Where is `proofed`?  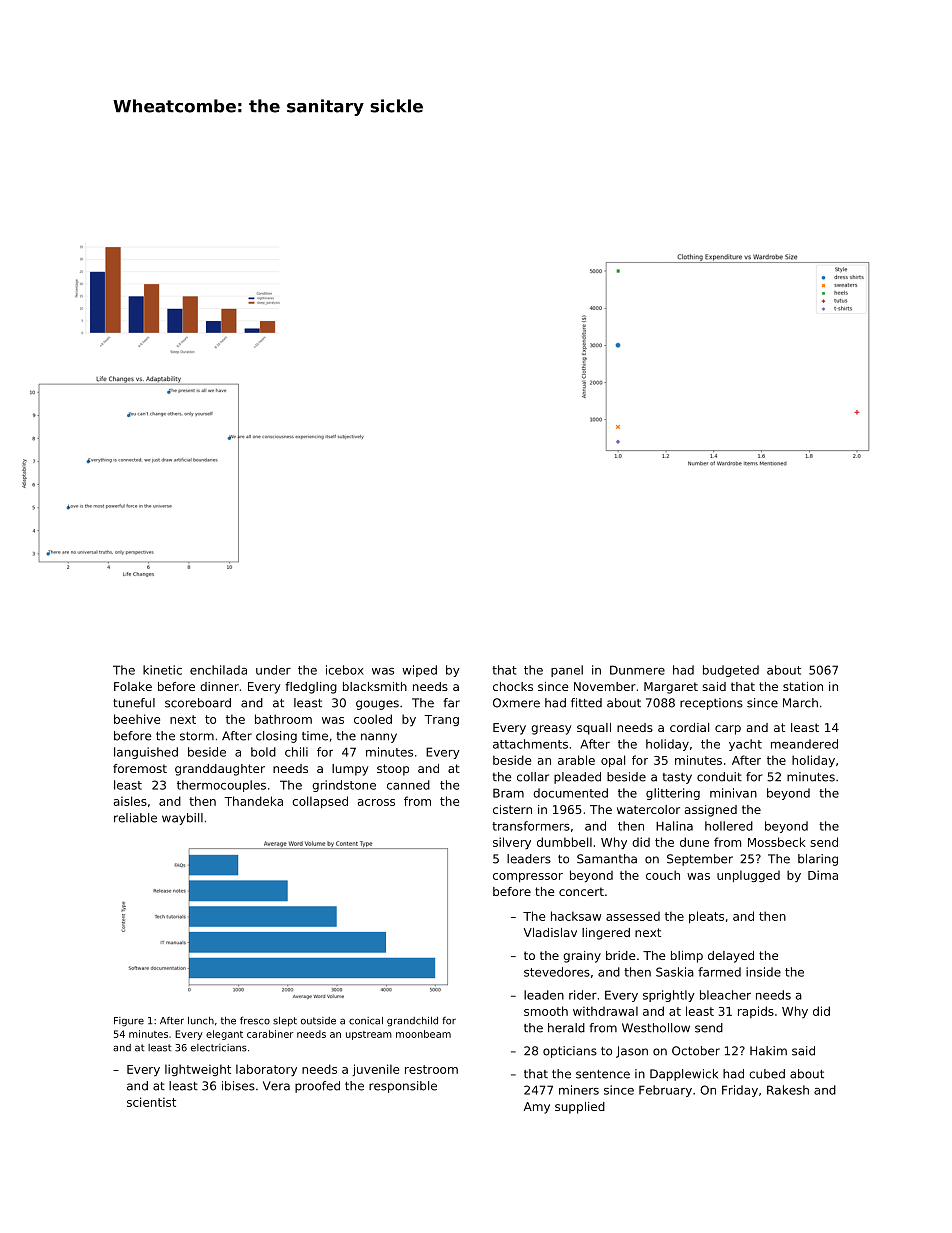 proofed is located at coordinates (317, 1087).
